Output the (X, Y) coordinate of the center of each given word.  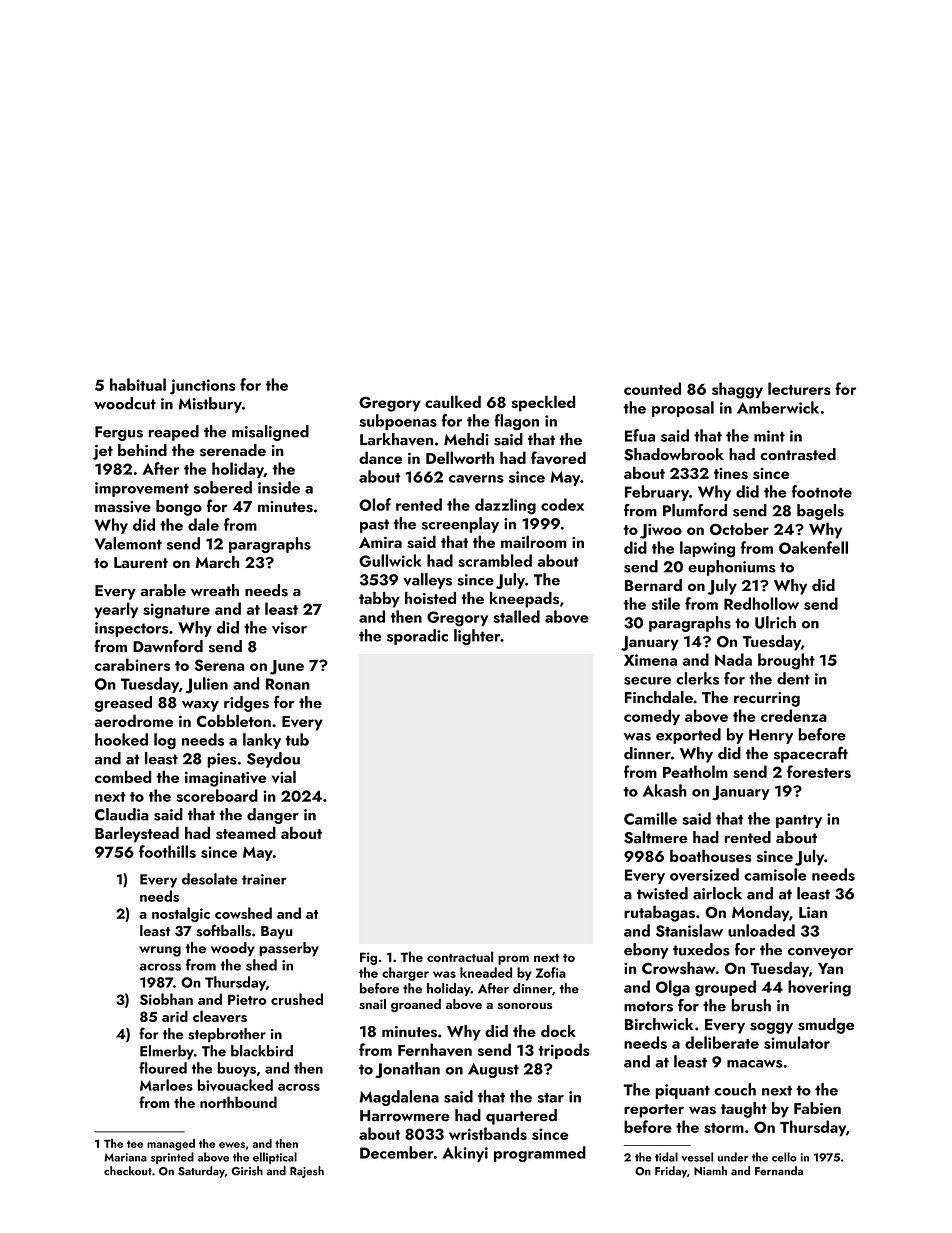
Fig (368, 958)
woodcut (125, 403)
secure (647, 681)
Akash (665, 790)
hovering (819, 988)
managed (171, 1145)
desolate (210, 879)
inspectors (131, 629)
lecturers (799, 388)
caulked (453, 401)
